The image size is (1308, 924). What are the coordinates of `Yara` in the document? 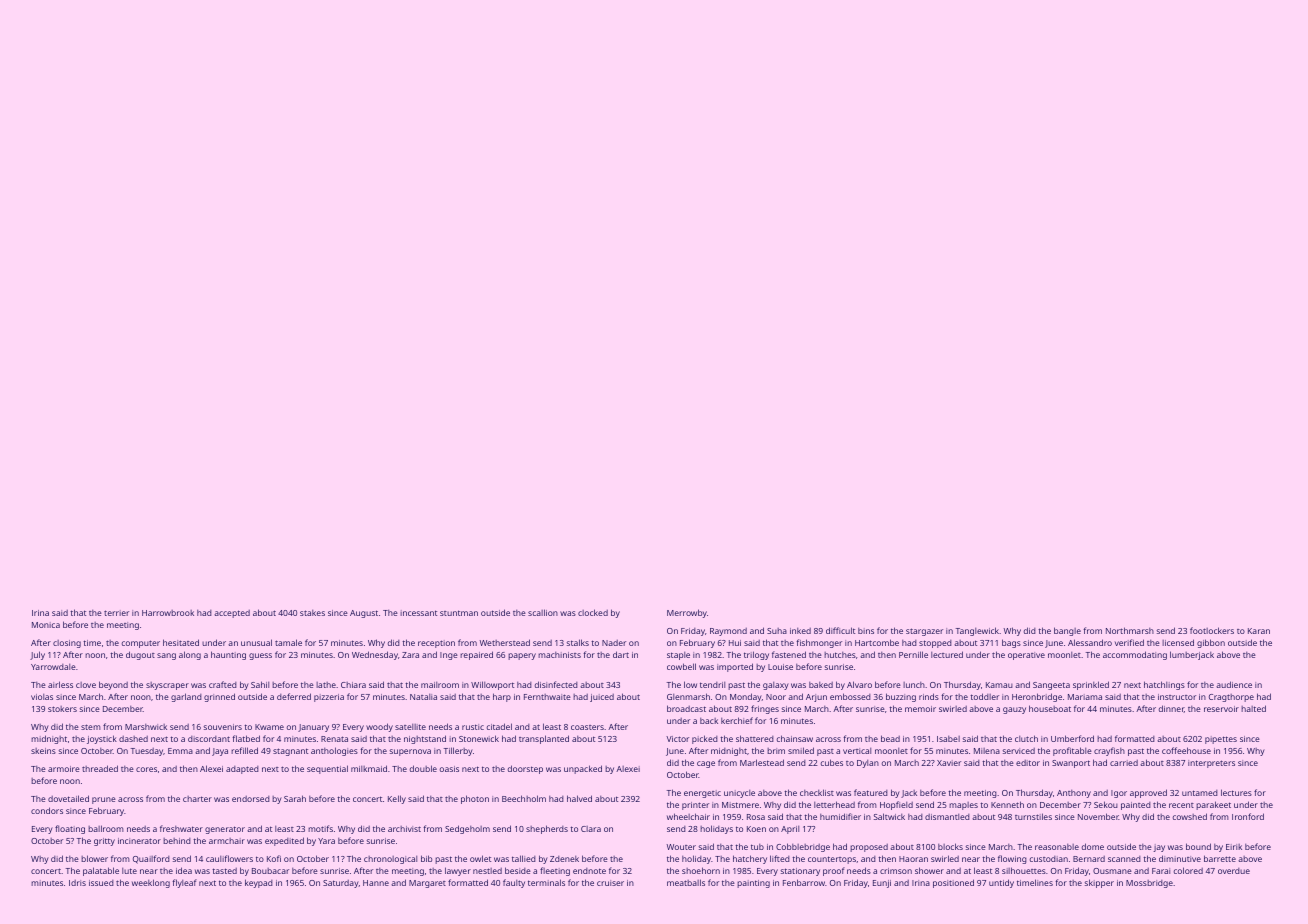 It's located at (326, 841).
